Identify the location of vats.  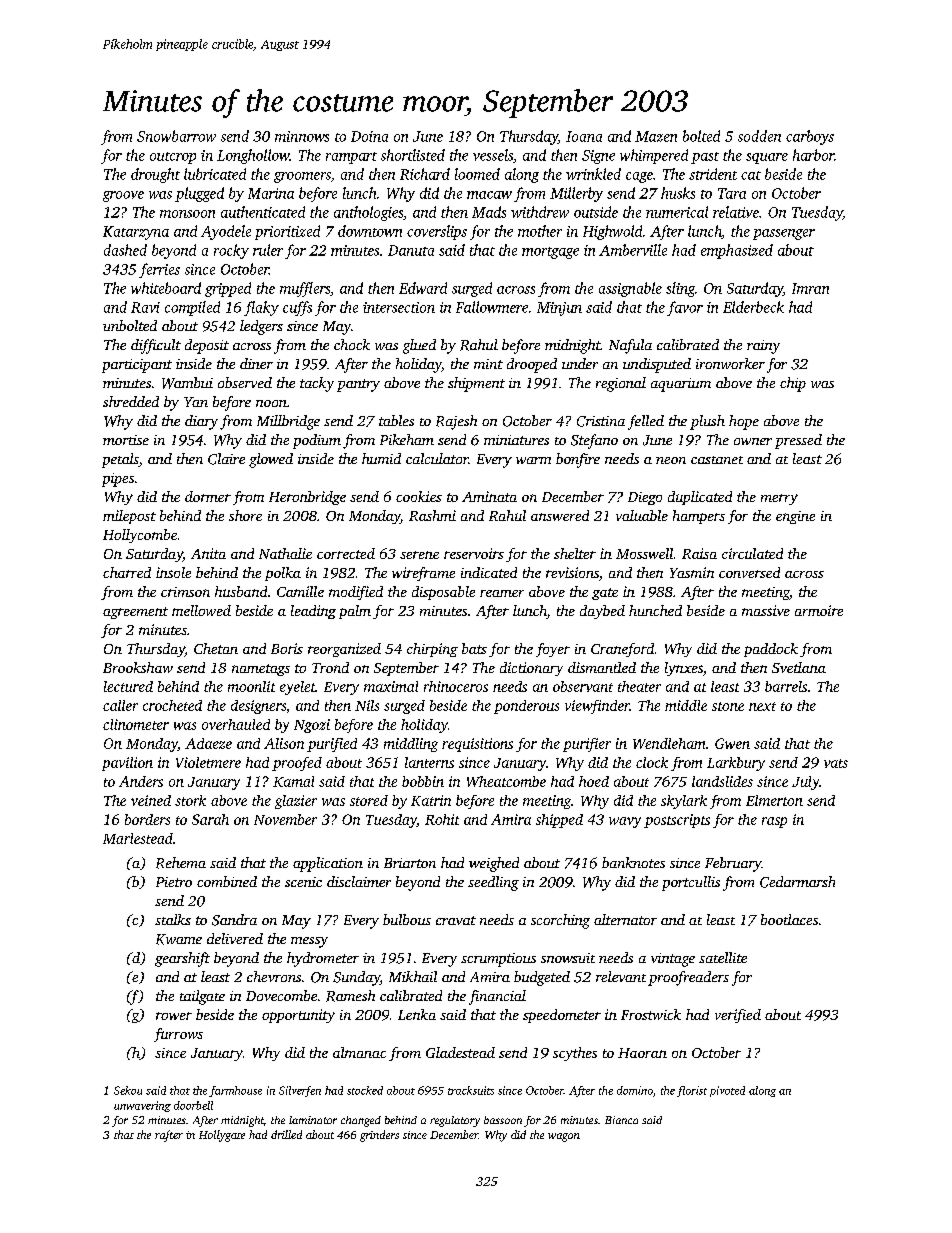
(836, 763).
